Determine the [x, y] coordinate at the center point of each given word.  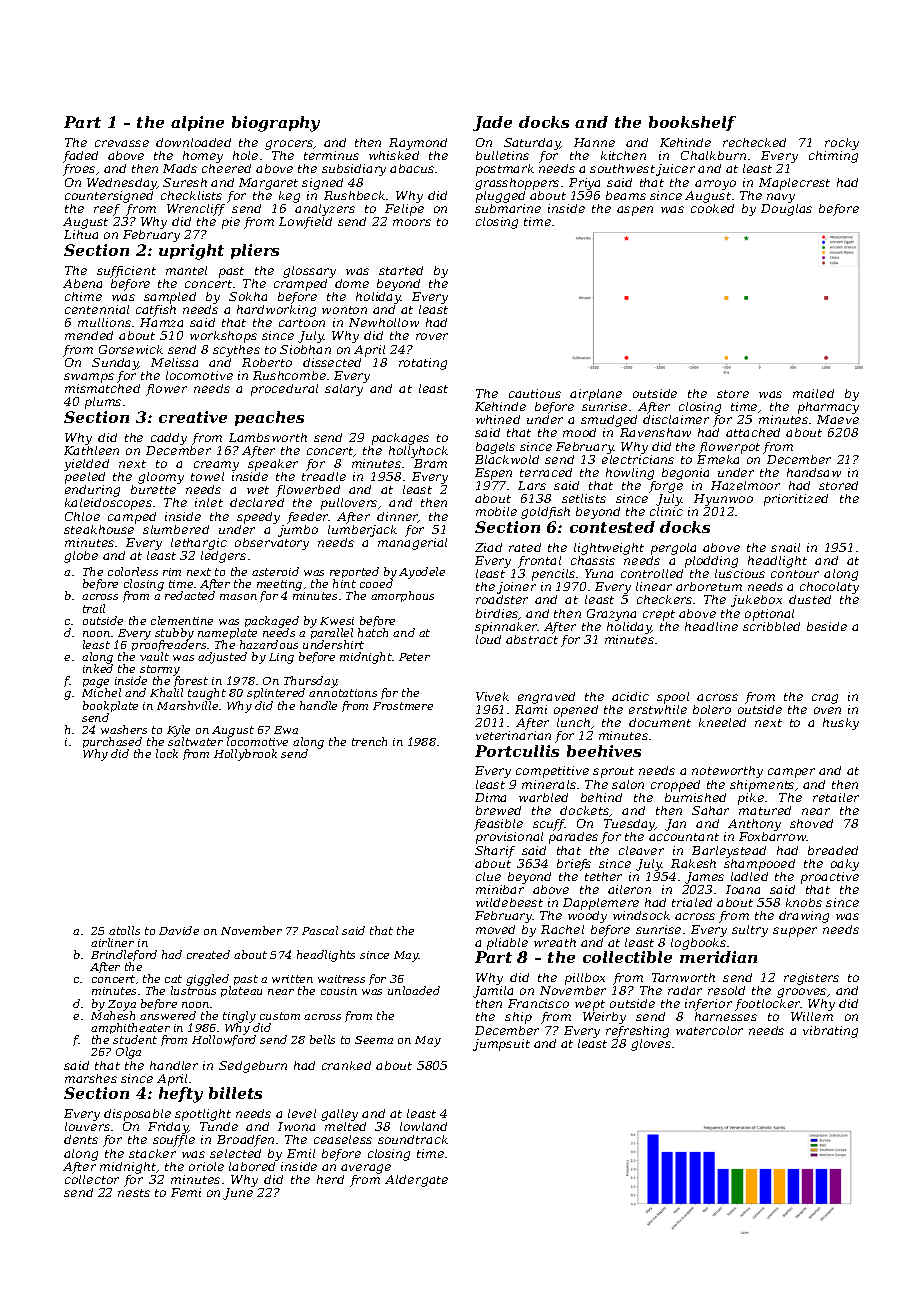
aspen [635, 211]
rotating [423, 364]
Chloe [82, 516]
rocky [842, 144]
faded [80, 157]
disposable [137, 1115]
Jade [492, 123]
